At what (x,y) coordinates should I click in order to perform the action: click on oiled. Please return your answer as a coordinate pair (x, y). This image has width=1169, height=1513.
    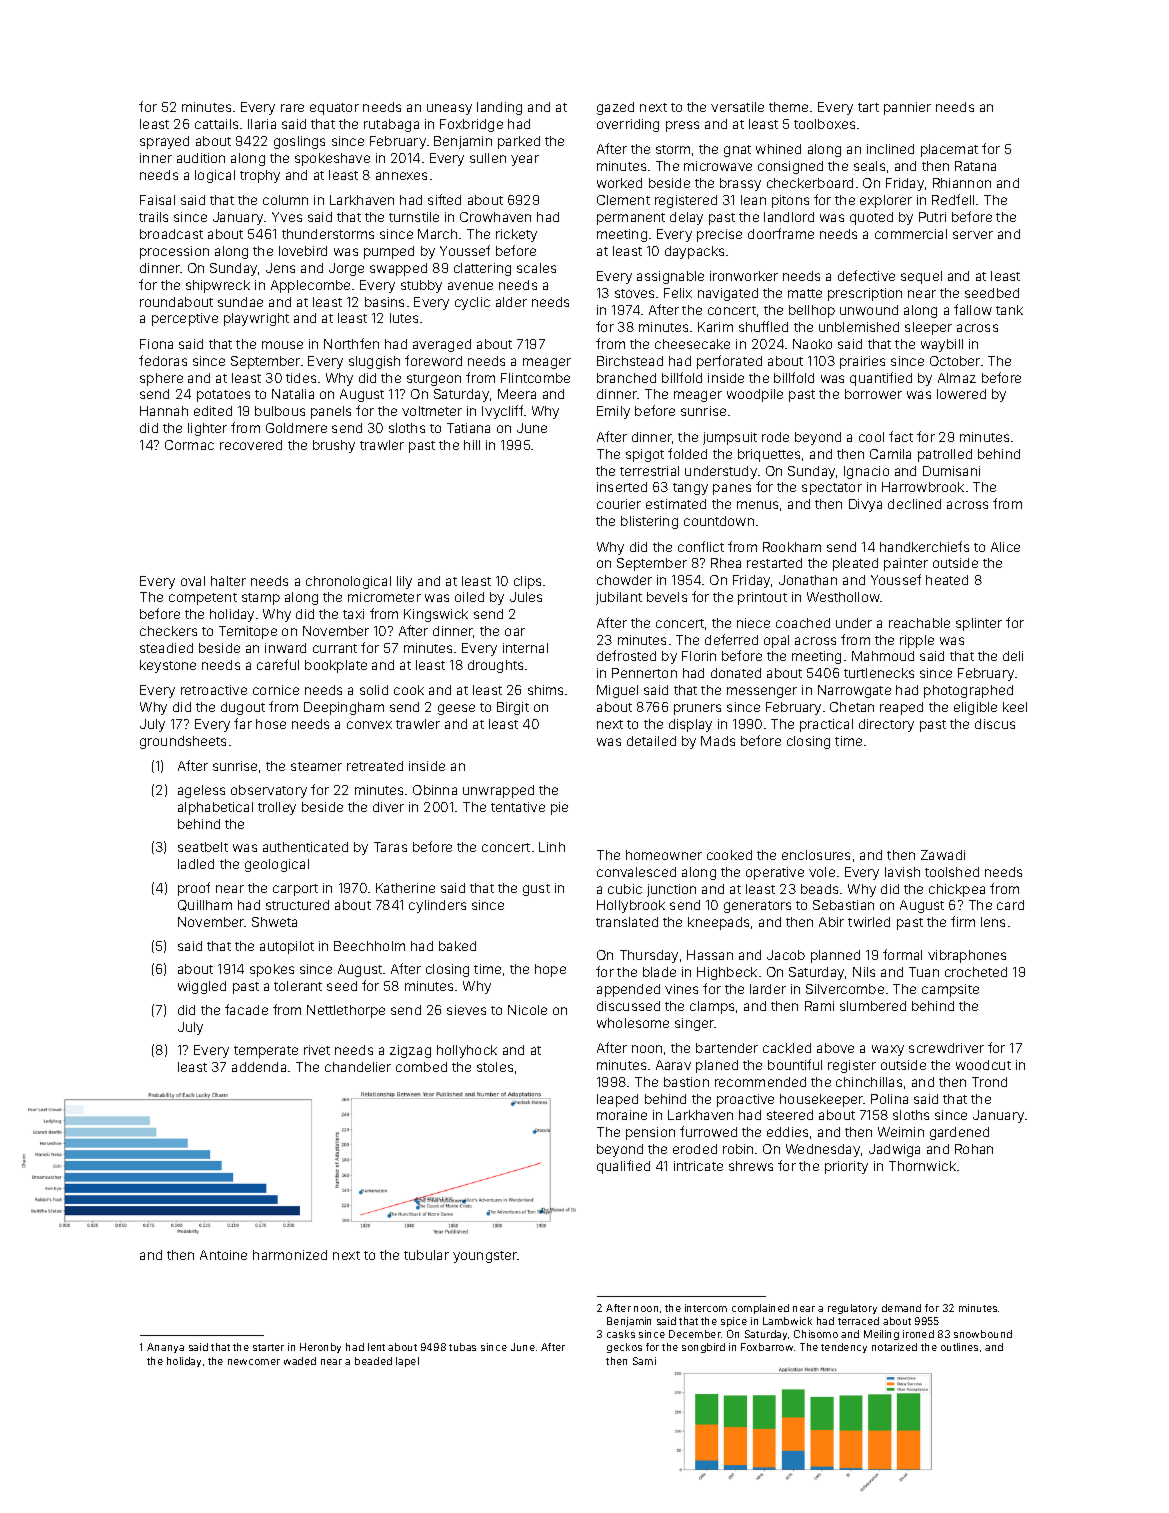
    Looking at the image, I should click on (469, 597).
